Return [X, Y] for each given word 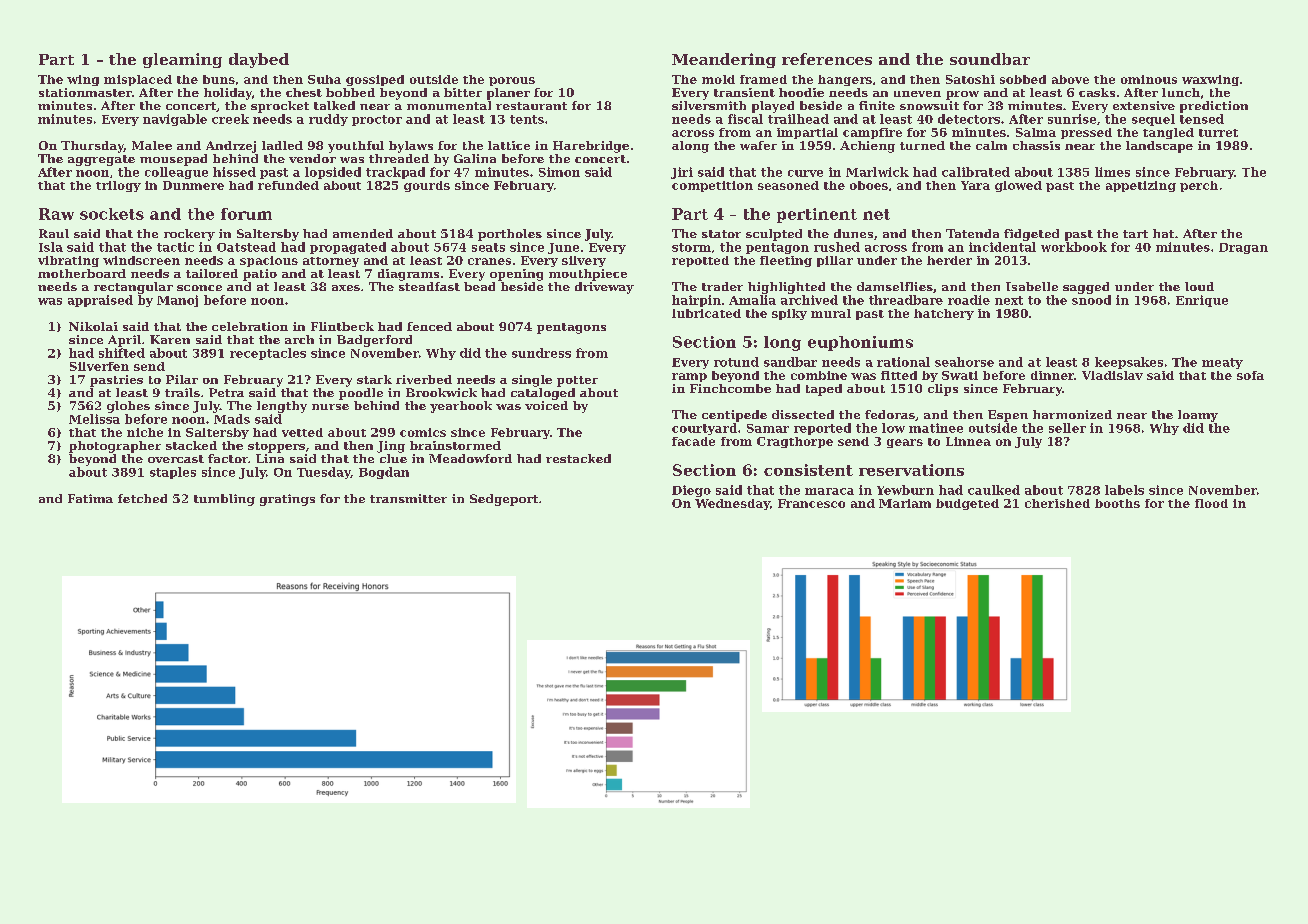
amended [363, 233]
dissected [803, 414]
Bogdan [384, 473]
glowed [1018, 186]
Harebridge [591, 147]
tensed [1202, 119]
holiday [228, 94]
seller [1067, 428]
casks [1097, 92]
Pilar [182, 379]
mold [718, 79]
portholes [510, 235]
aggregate [101, 160]
